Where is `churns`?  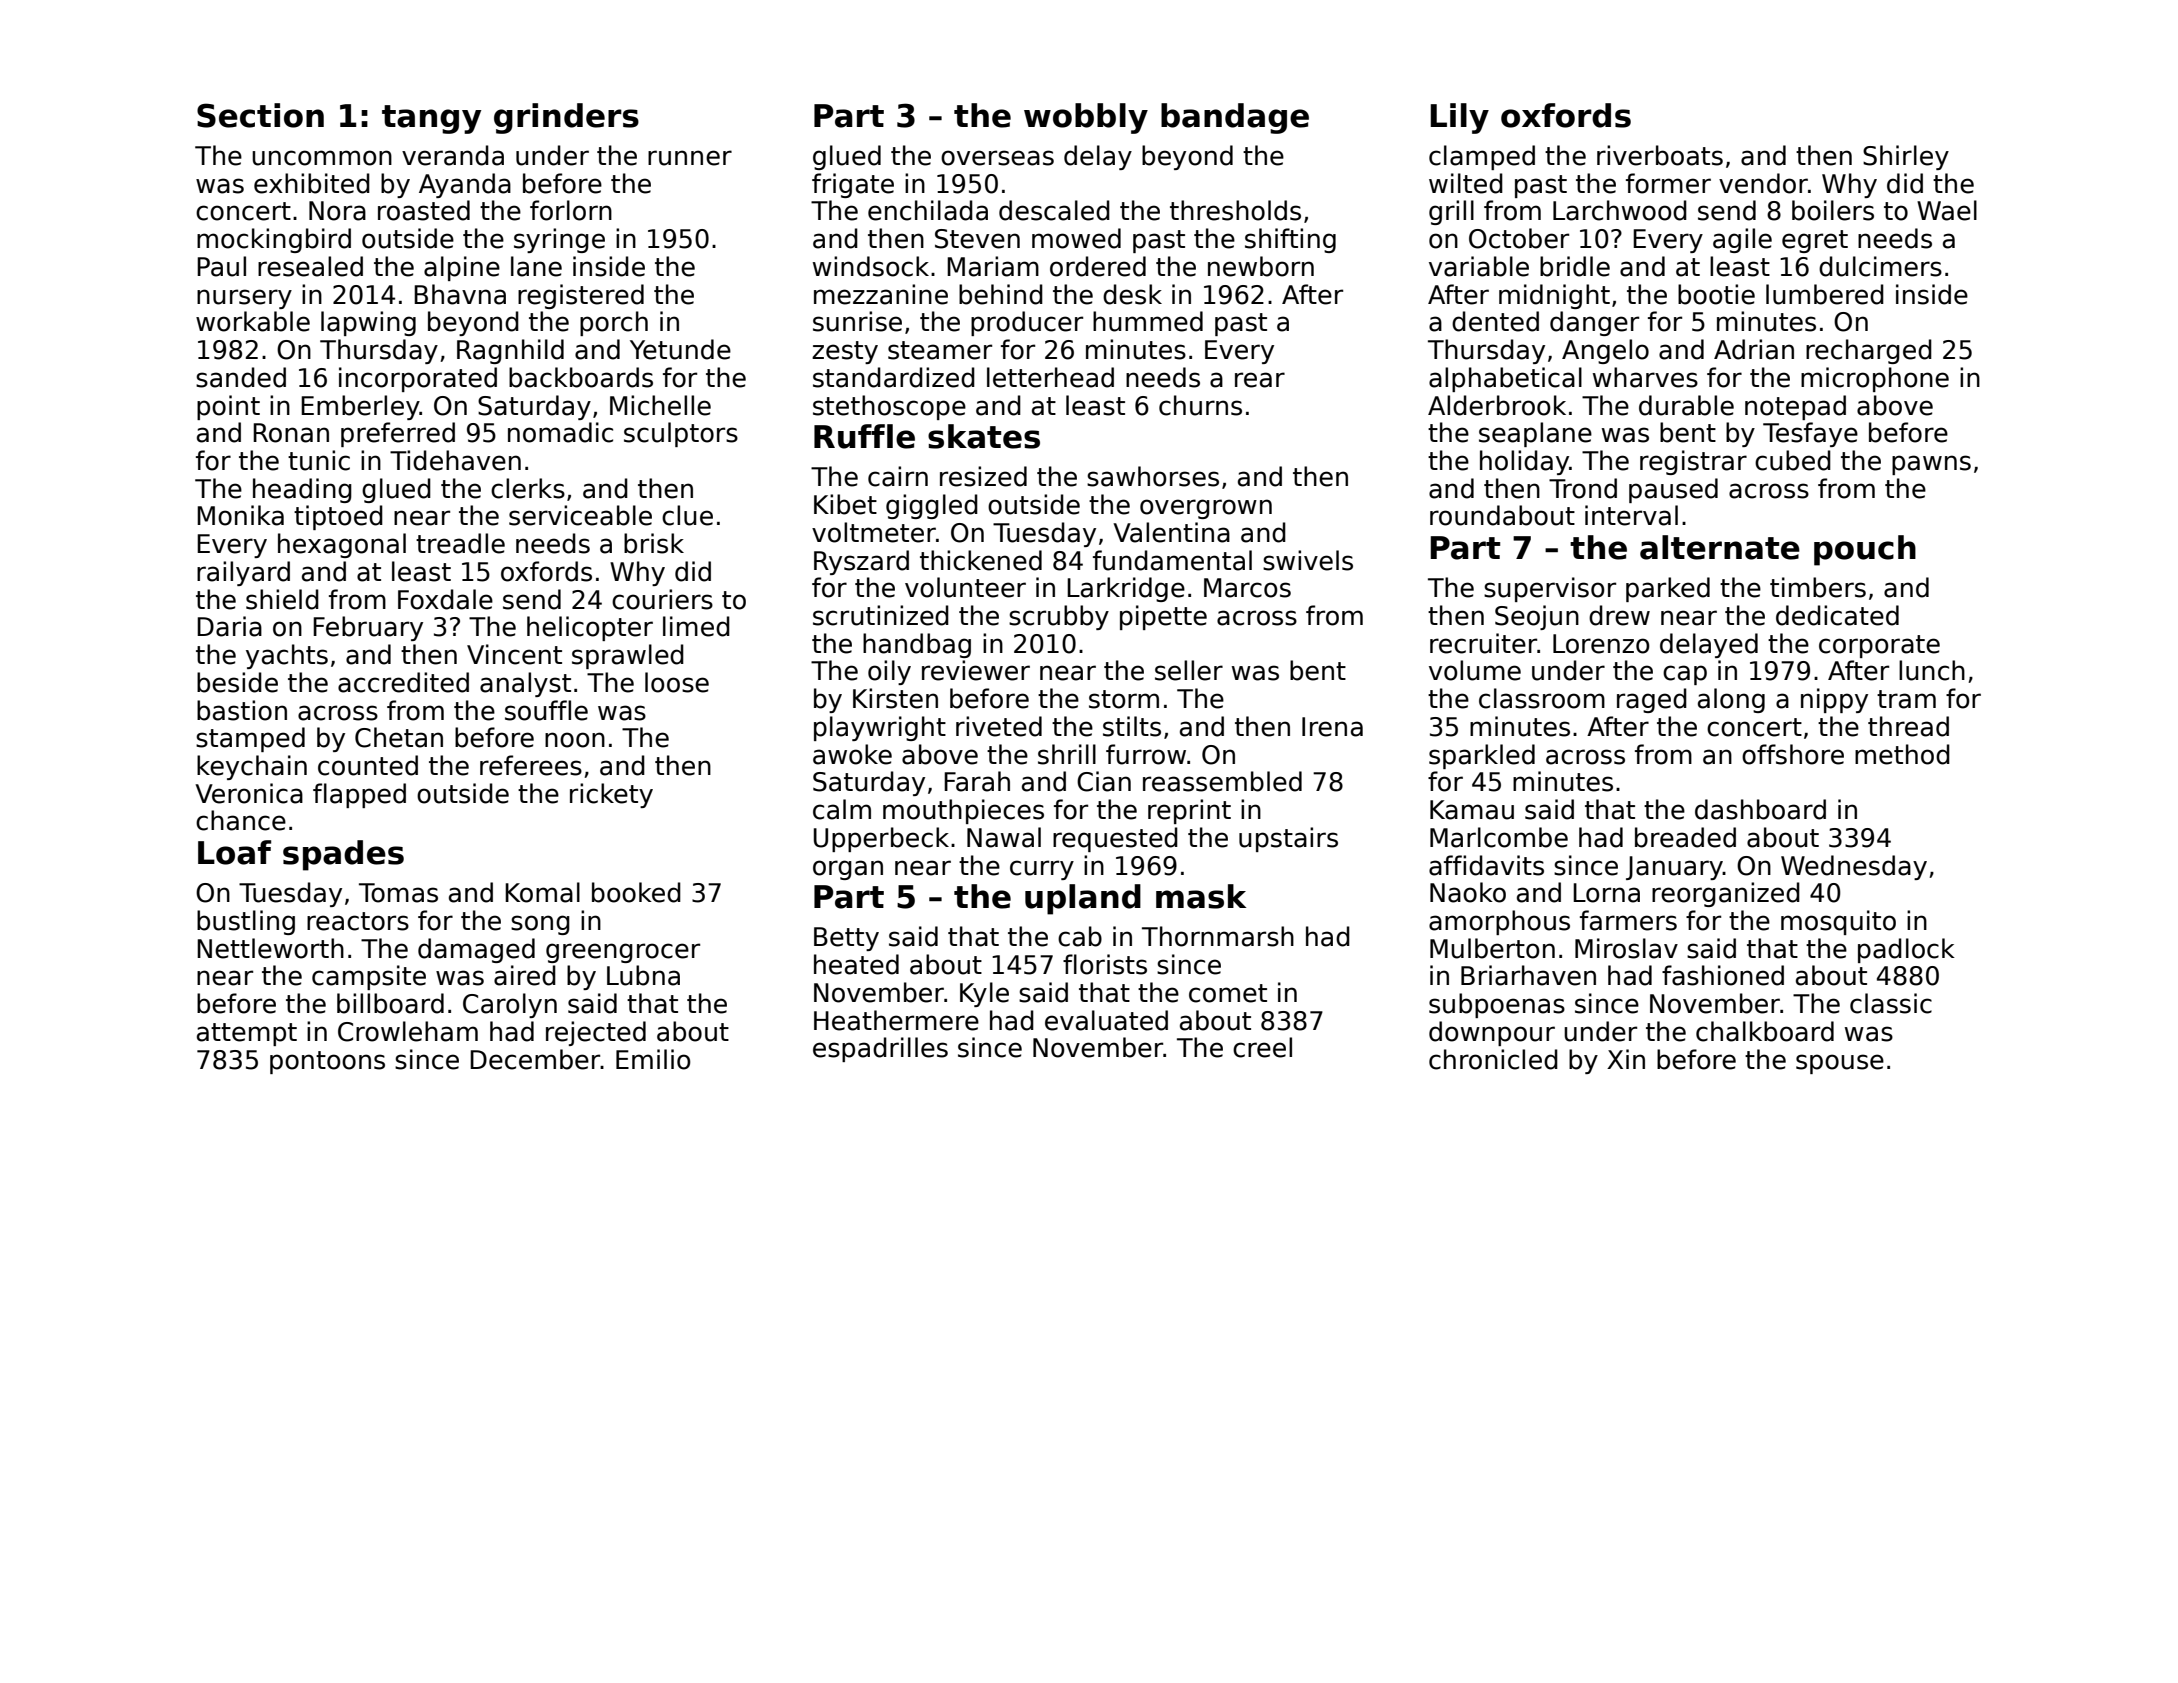
churns is located at coordinates (1200, 405).
